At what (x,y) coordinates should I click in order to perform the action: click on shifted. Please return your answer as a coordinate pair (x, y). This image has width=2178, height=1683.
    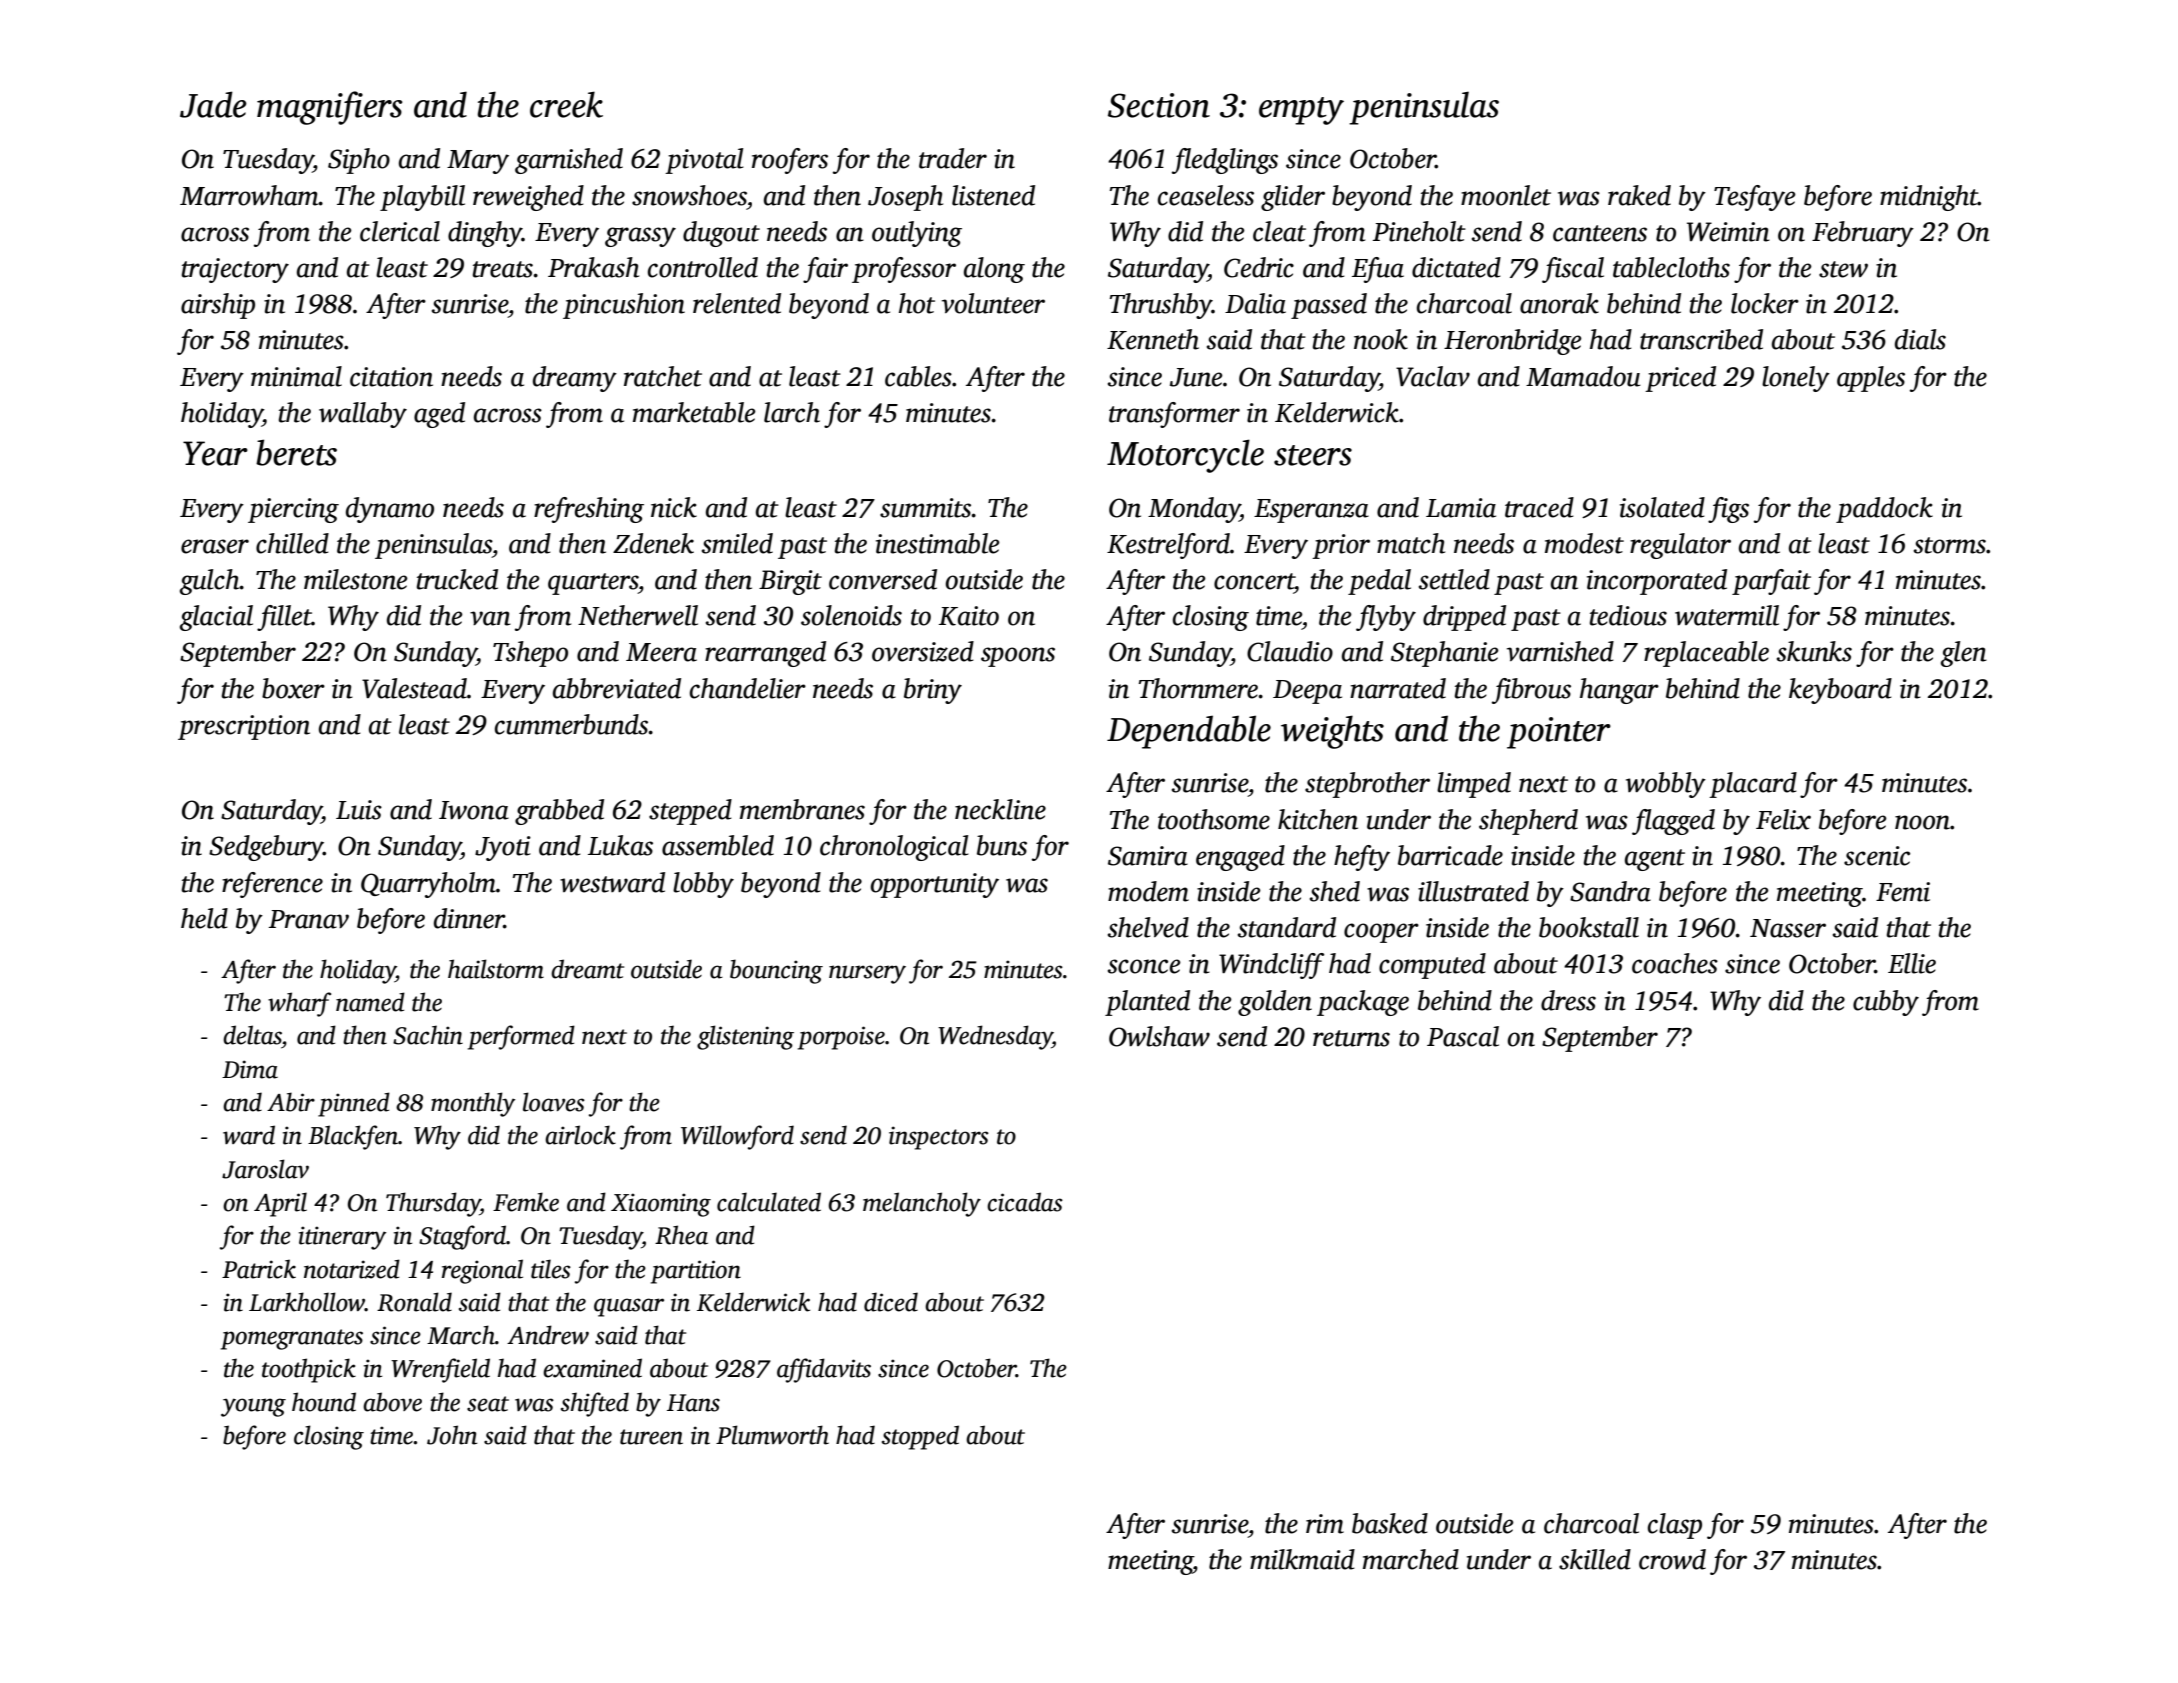
    Looking at the image, I should click on (595, 1404).
